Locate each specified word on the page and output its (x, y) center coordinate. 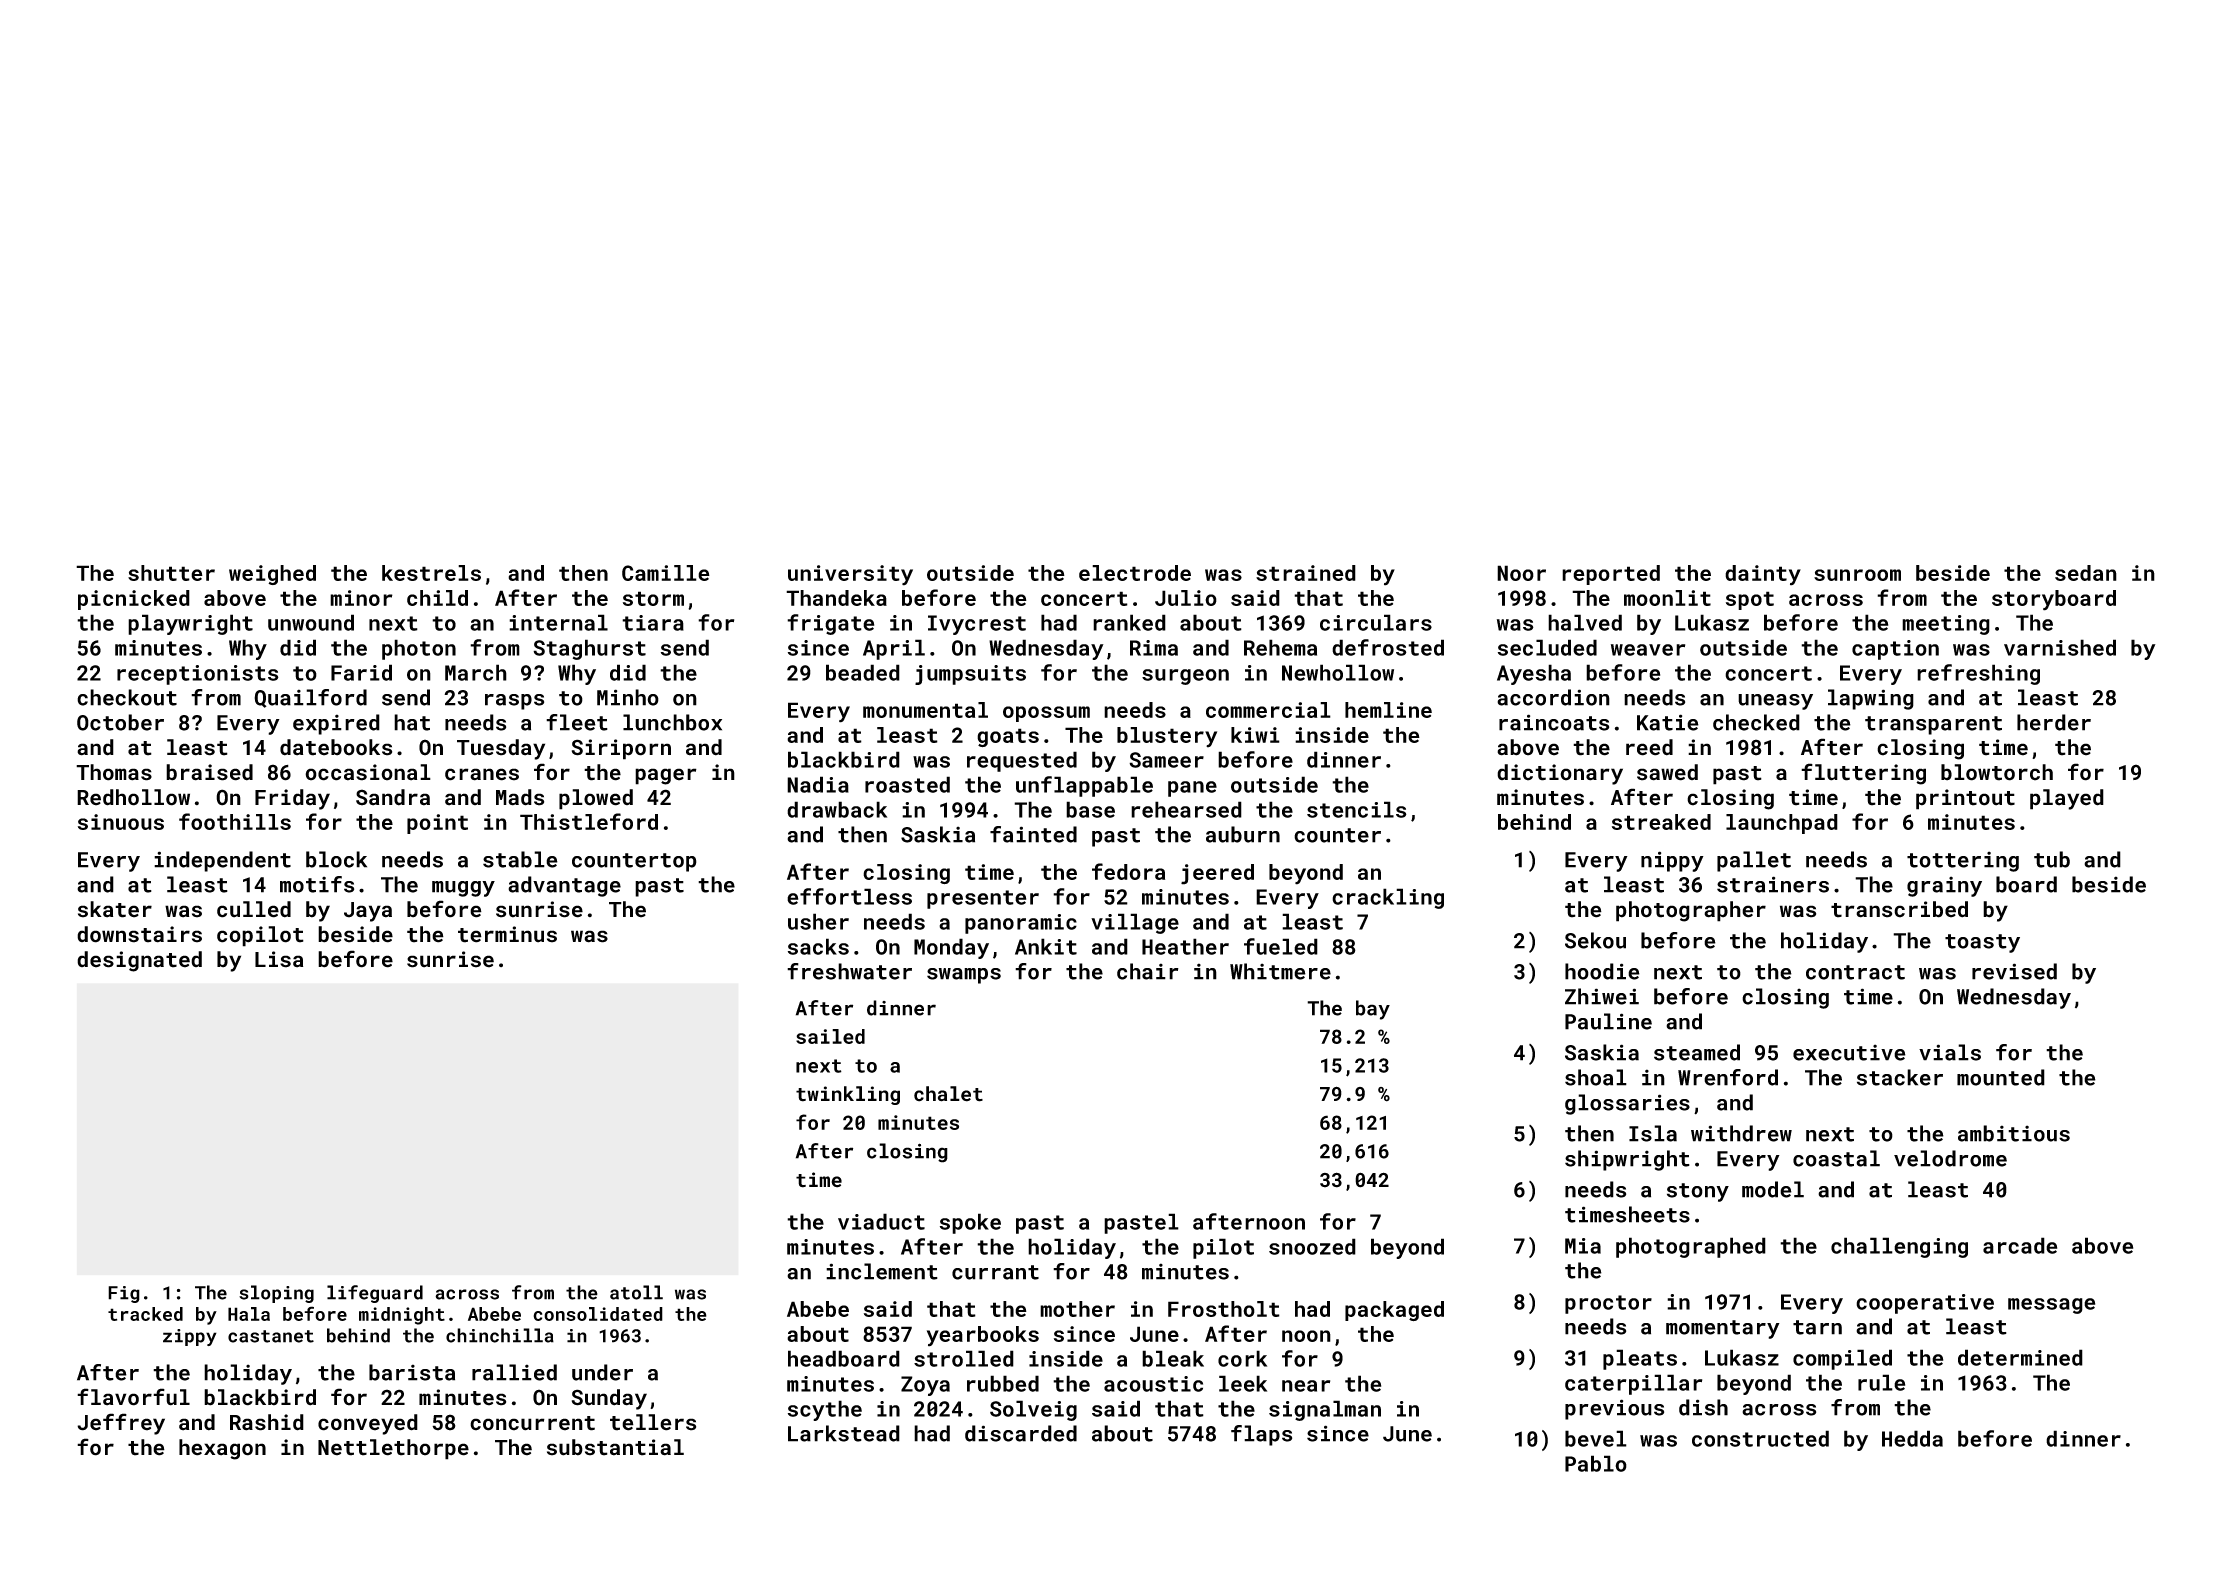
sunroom (1857, 575)
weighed (272, 575)
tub (2052, 859)
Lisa (279, 959)
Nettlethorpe (393, 1449)
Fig (124, 1294)
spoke (970, 1223)
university (850, 575)
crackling (1388, 898)
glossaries (1627, 1104)
